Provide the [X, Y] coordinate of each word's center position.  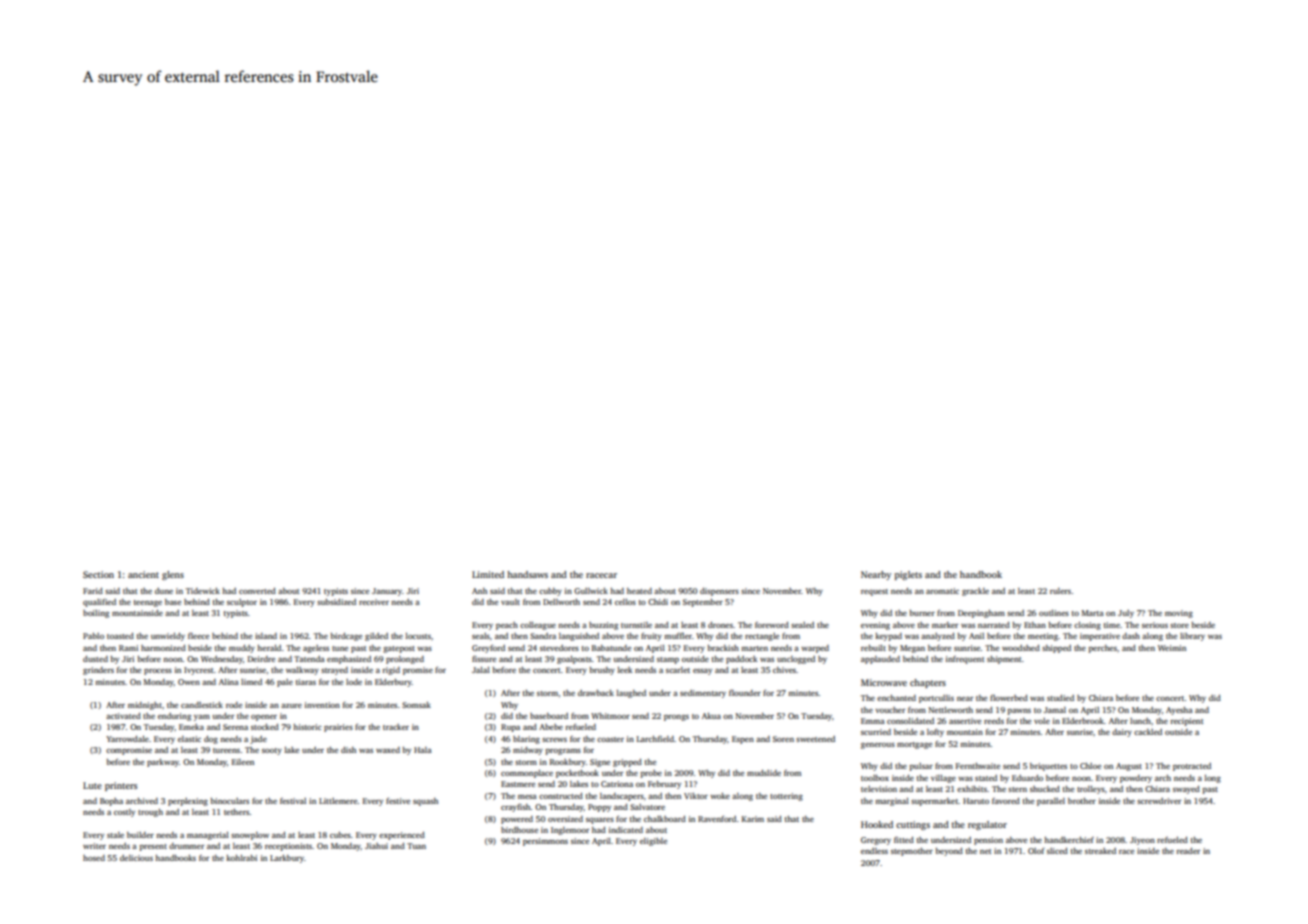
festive [398, 801]
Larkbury [287, 859]
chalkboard [665, 819]
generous [878, 746]
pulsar [921, 767]
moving [1179, 614]
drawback [596, 693]
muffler [678, 636]
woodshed [1021, 648]
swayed [1186, 790]
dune [164, 591]
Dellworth [561, 602]
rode [234, 705]
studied [1060, 698]
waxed [388, 750]
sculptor [242, 603]
